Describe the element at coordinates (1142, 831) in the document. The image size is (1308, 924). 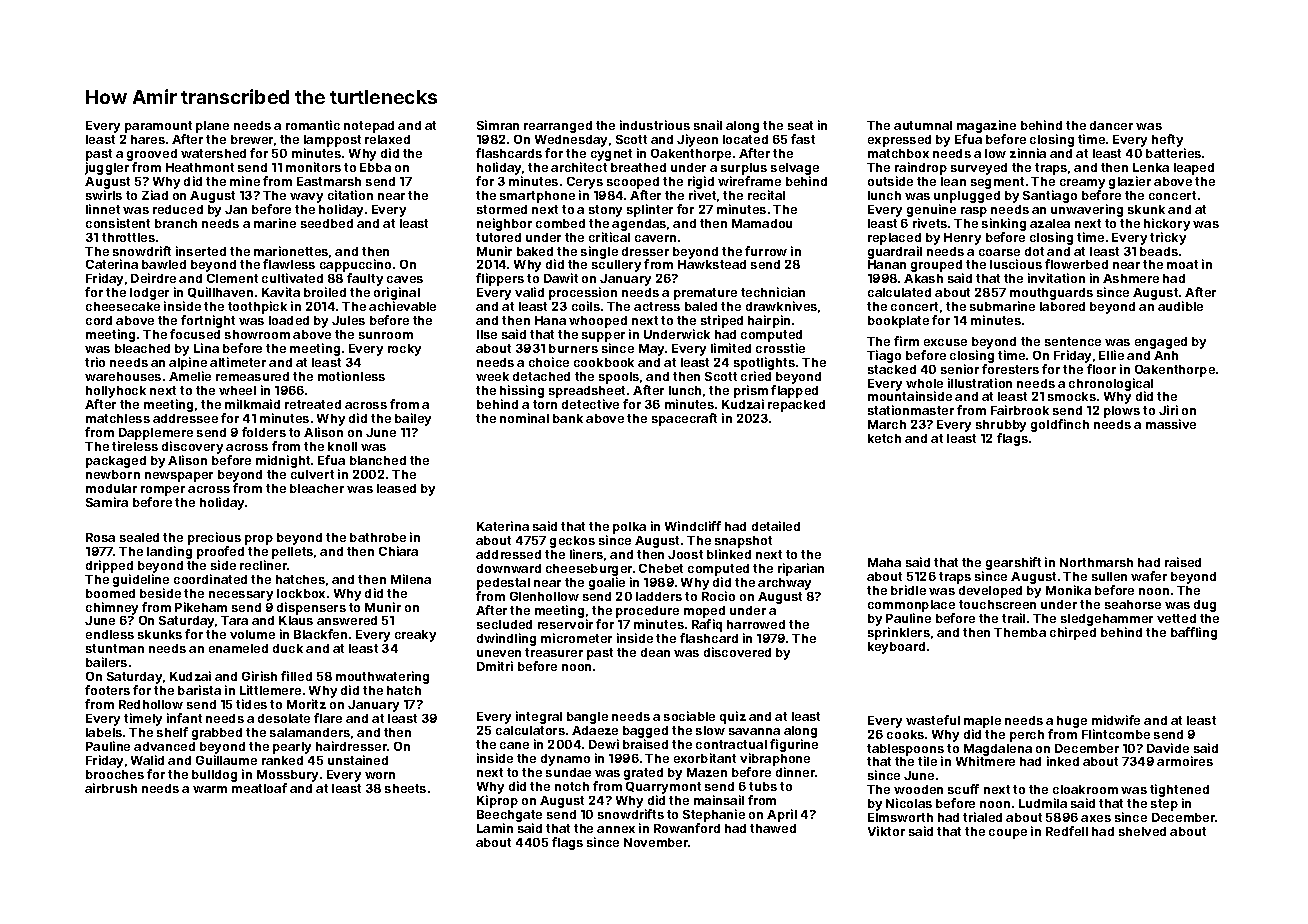
I see `shelved` at that location.
